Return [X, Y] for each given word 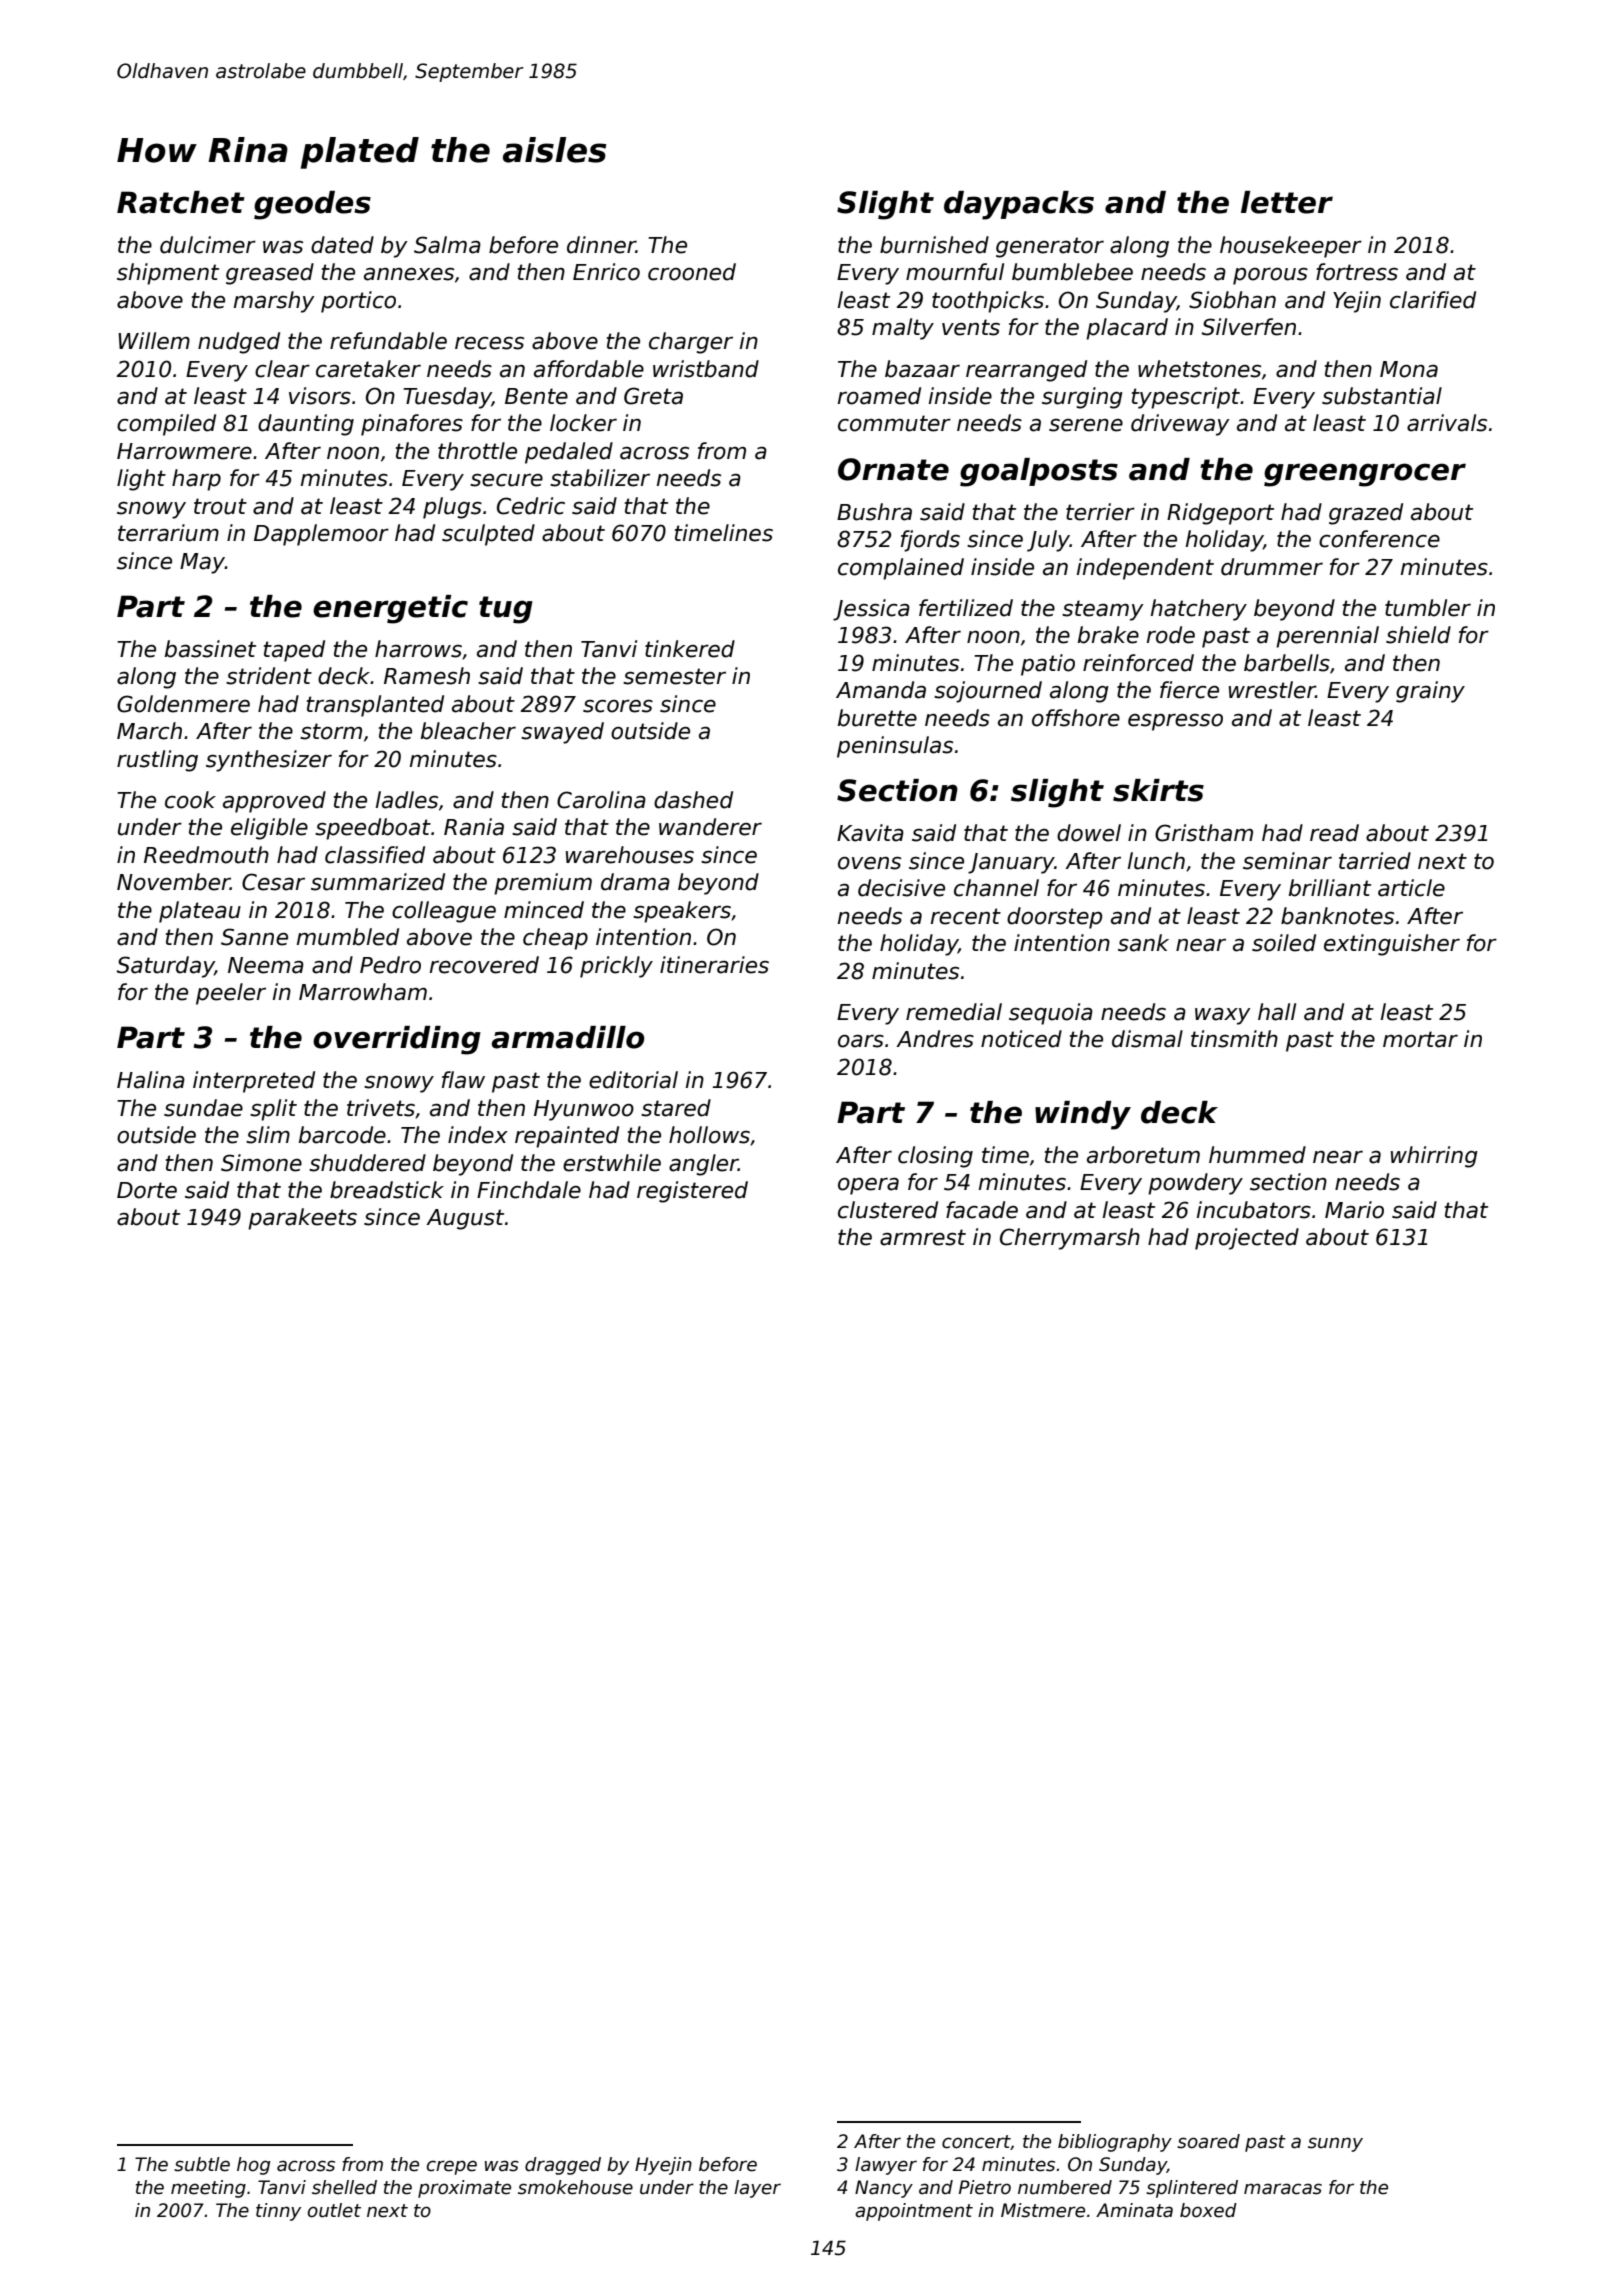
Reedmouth [206, 855]
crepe [452, 2167]
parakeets [302, 1219]
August [465, 1219]
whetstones [1199, 369]
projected [1247, 1239]
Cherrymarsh [1070, 1239]
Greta [653, 396]
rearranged [1026, 371]
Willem [154, 341]
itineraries [714, 965]
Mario [1354, 1210]
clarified [1433, 300]
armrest [923, 1237]
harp [196, 480]
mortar [1420, 1039]
